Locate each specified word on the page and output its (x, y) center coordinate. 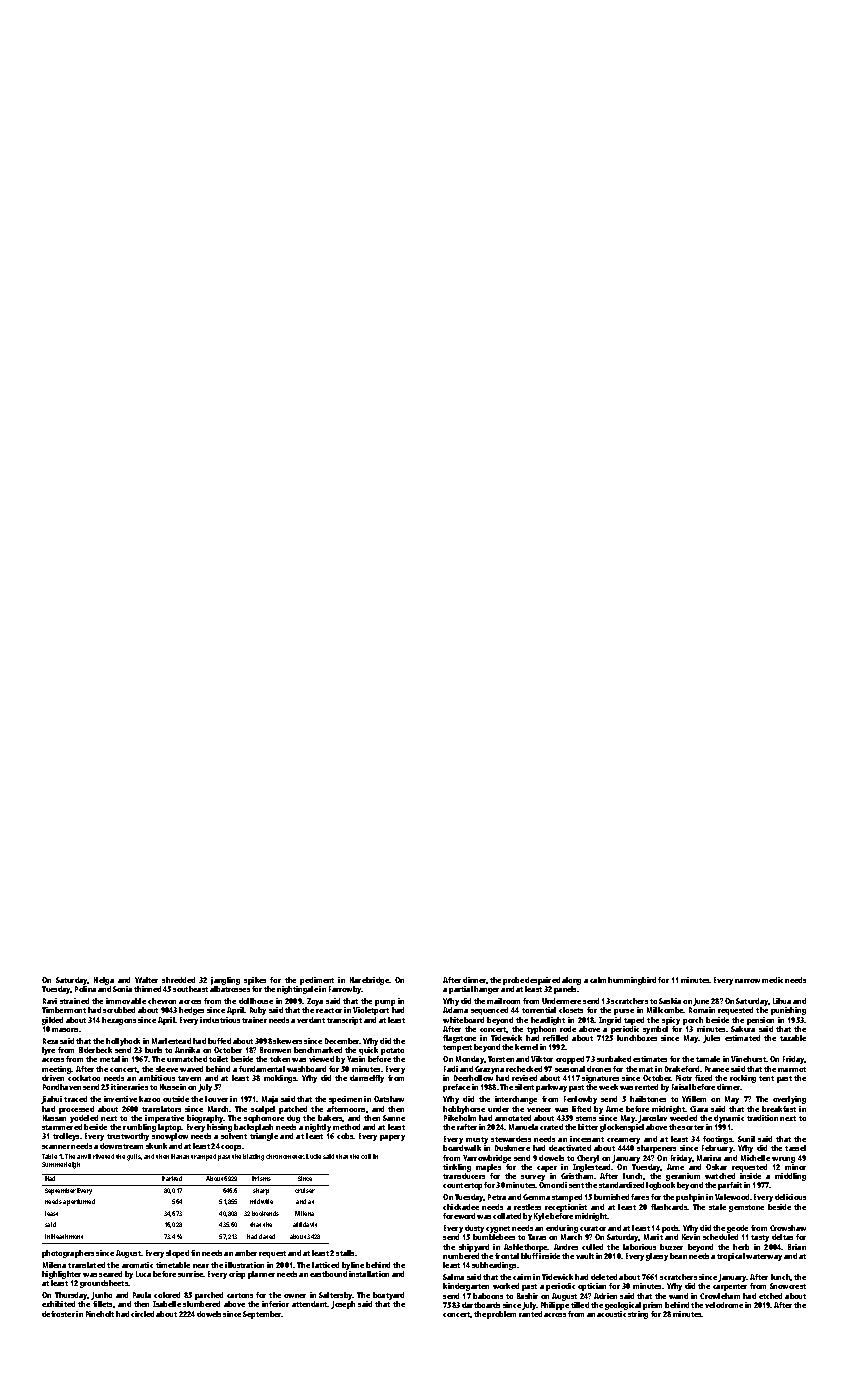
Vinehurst (749, 1059)
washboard (306, 1069)
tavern (189, 1078)
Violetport (371, 1011)
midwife (261, 1201)
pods (670, 1229)
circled (142, 1314)
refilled (555, 1038)
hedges (191, 1011)
